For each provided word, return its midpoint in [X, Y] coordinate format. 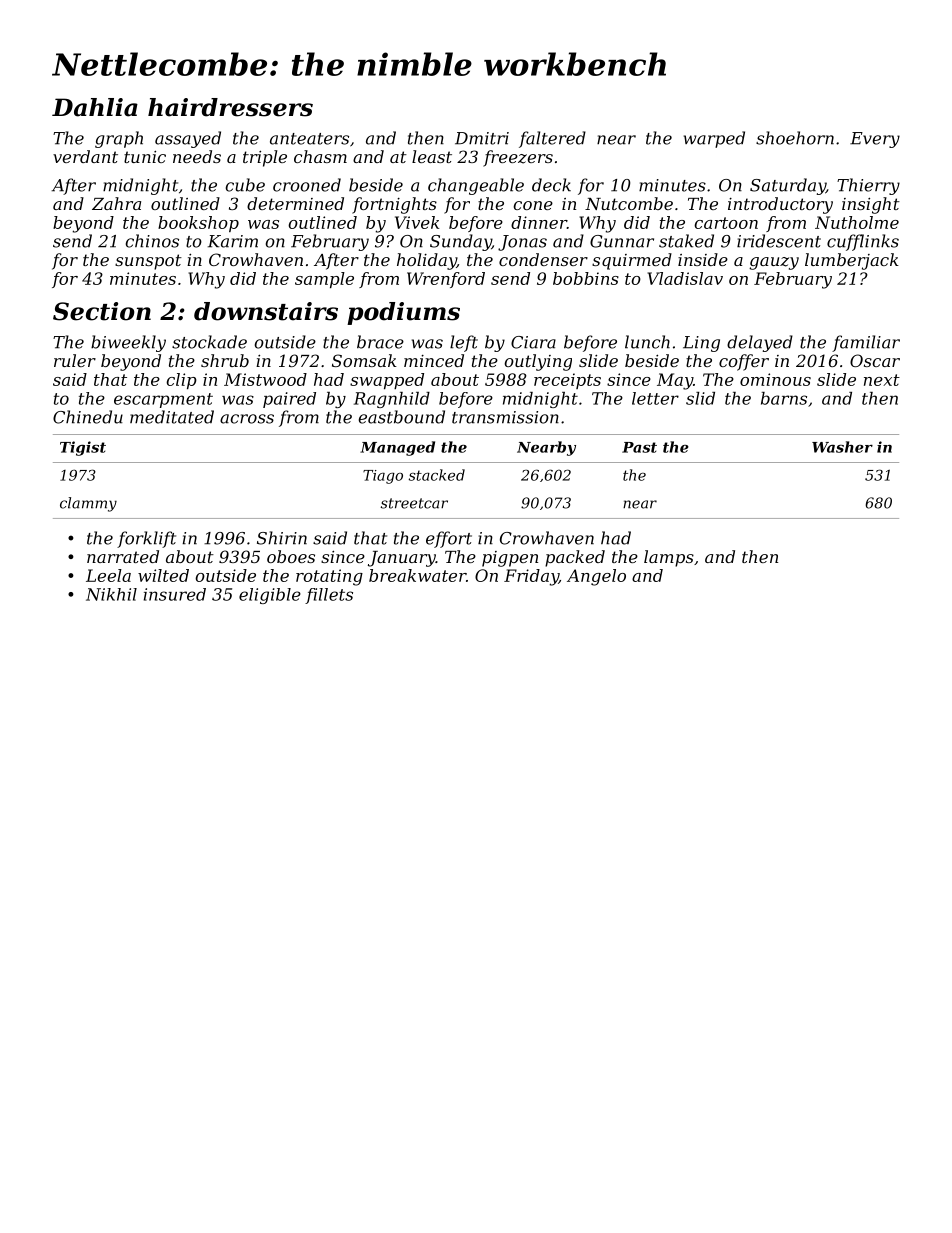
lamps [669, 558]
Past [639, 447]
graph [119, 139]
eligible [270, 596]
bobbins [586, 278]
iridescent [779, 241]
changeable [476, 186]
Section [102, 311]
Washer [842, 447]
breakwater [417, 575]
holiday [427, 261]
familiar [866, 343]
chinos [152, 241]
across [247, 419]
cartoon [726, 223]
